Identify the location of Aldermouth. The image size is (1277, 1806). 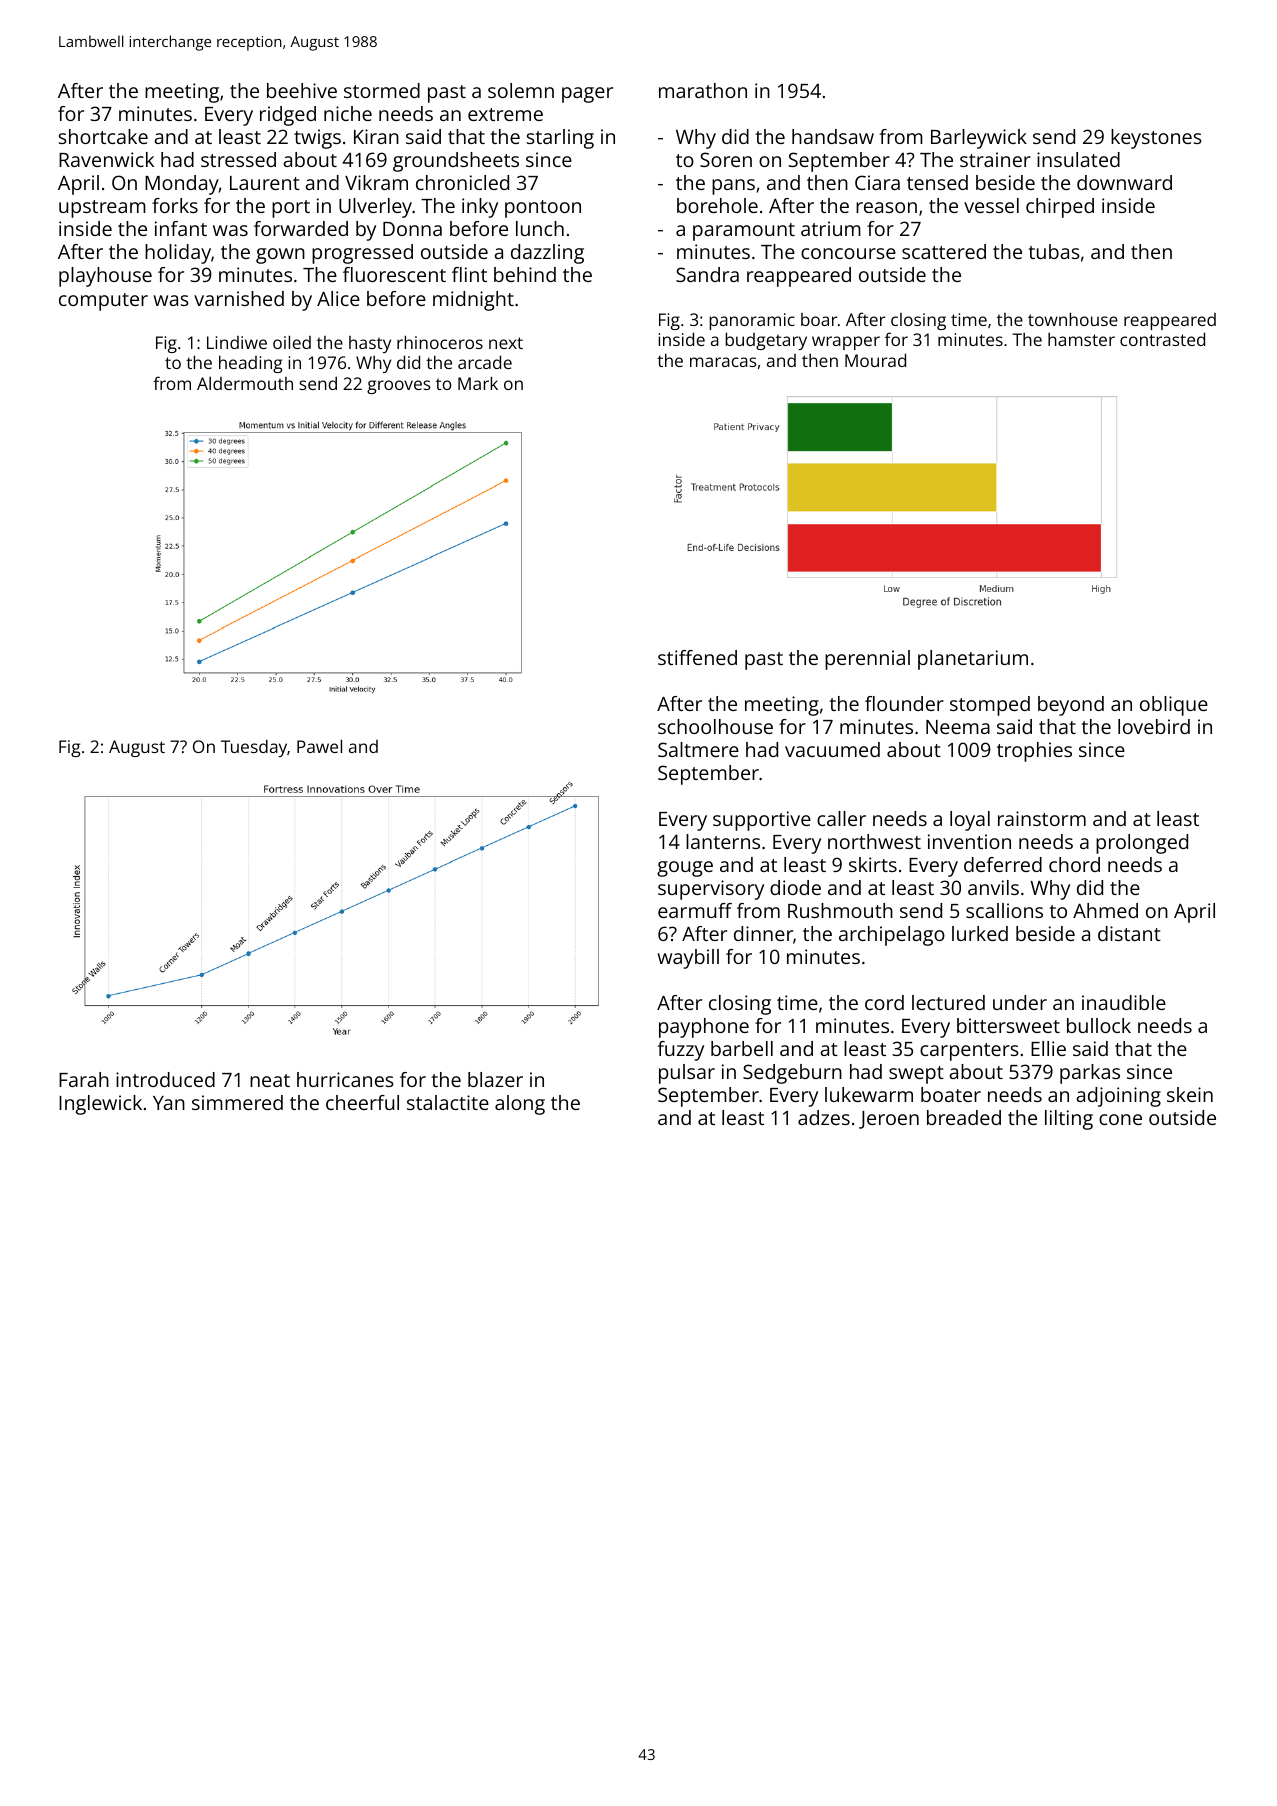
(245, 383).
